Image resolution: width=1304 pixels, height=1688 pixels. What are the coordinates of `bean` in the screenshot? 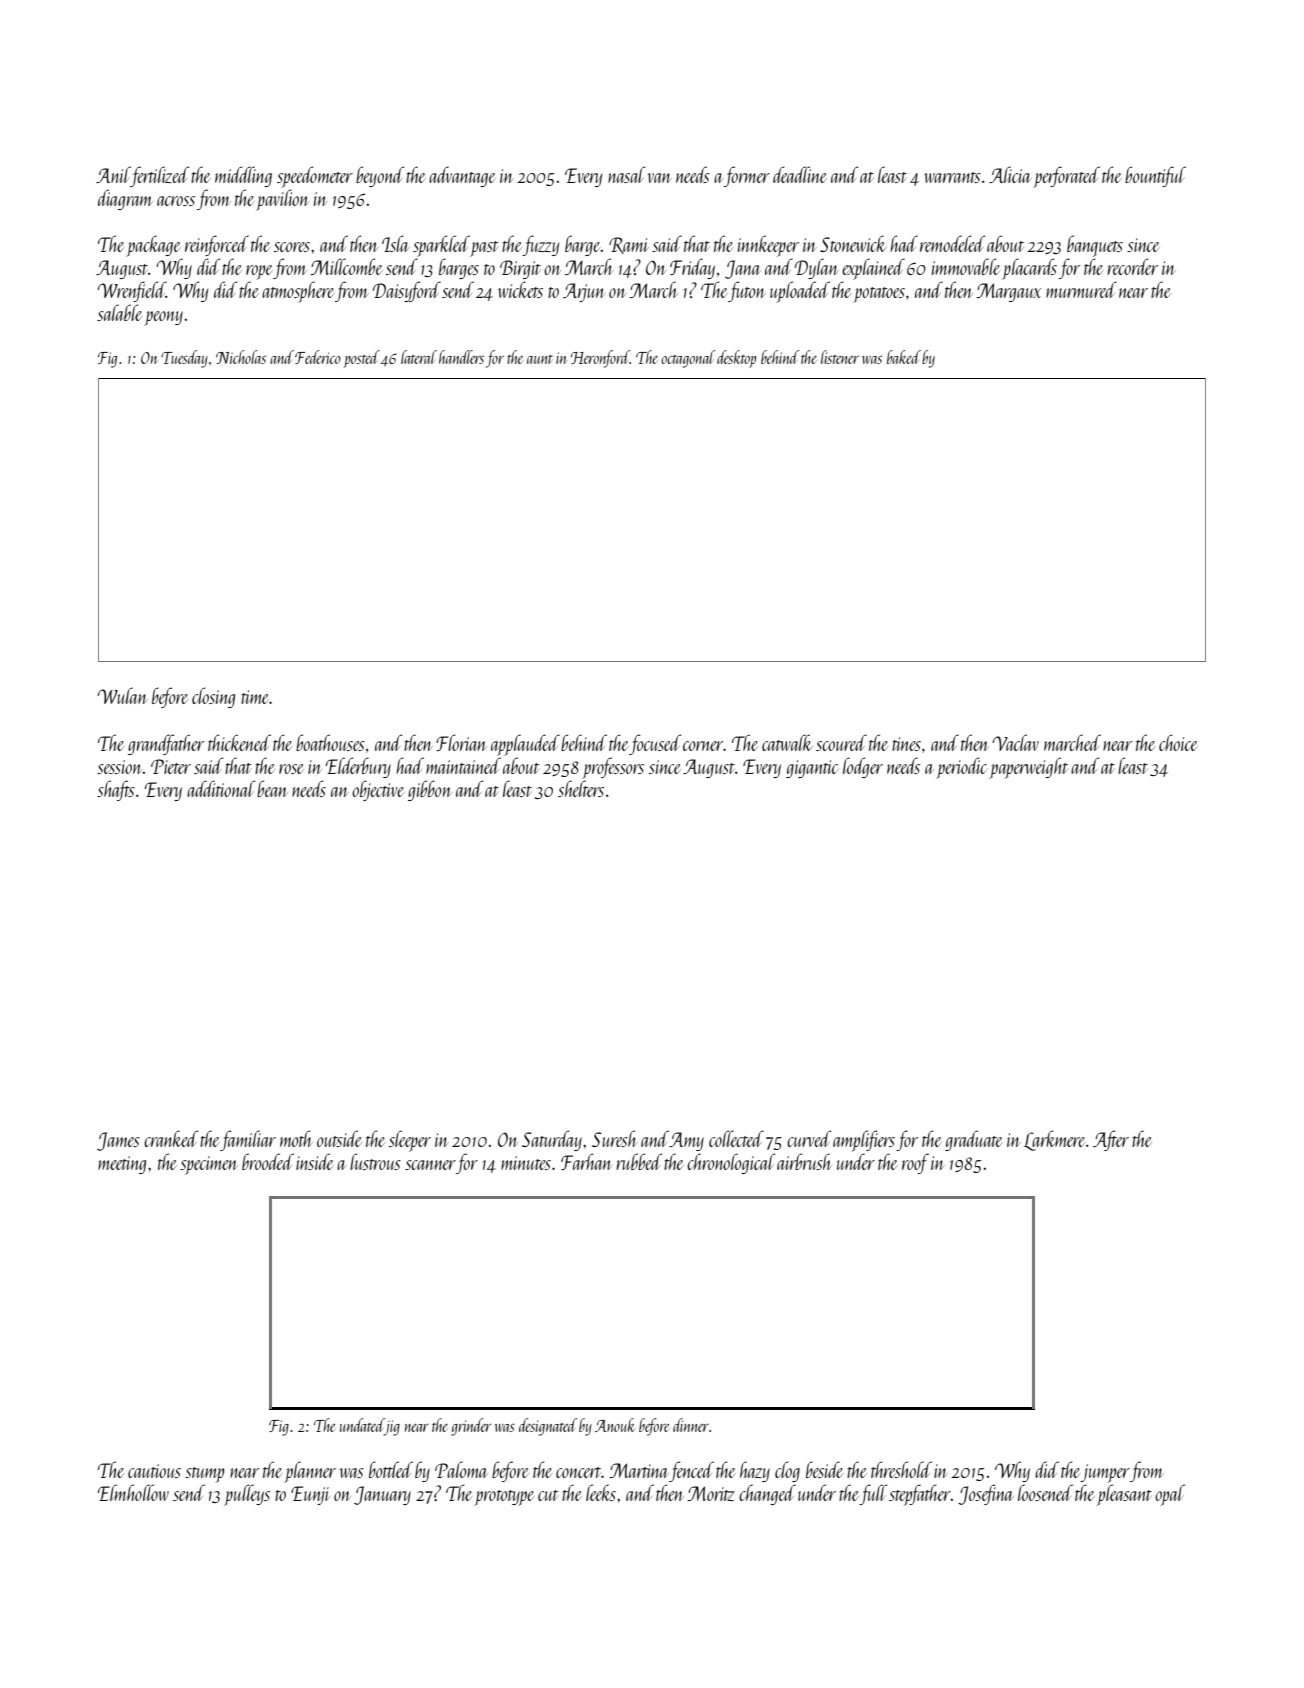 It's located at (272, 788).
